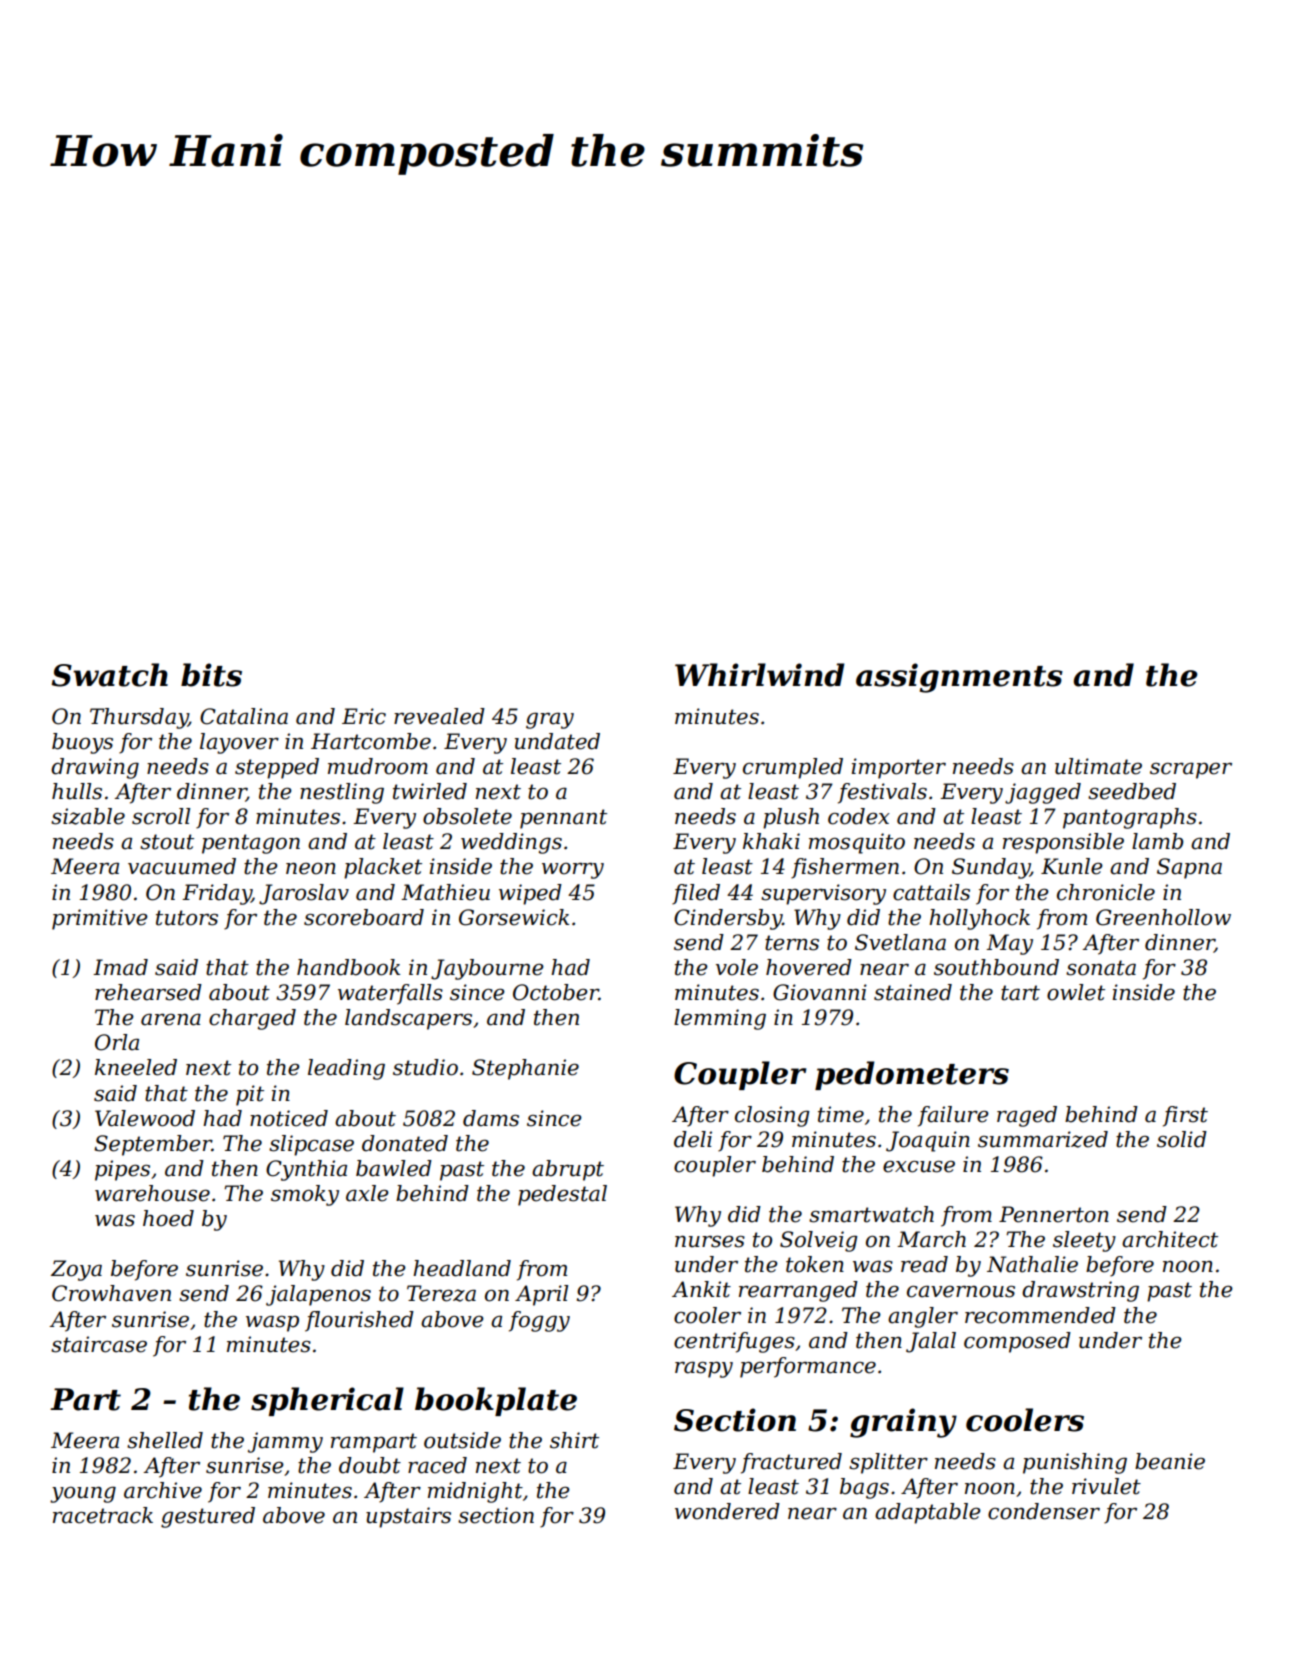 Image resolution: width=1292 pixels, height=1672 pixels. What do you see at coordinates (475, 1492) in the image?
I see `midnight` at bounding box center [475, 1492].
